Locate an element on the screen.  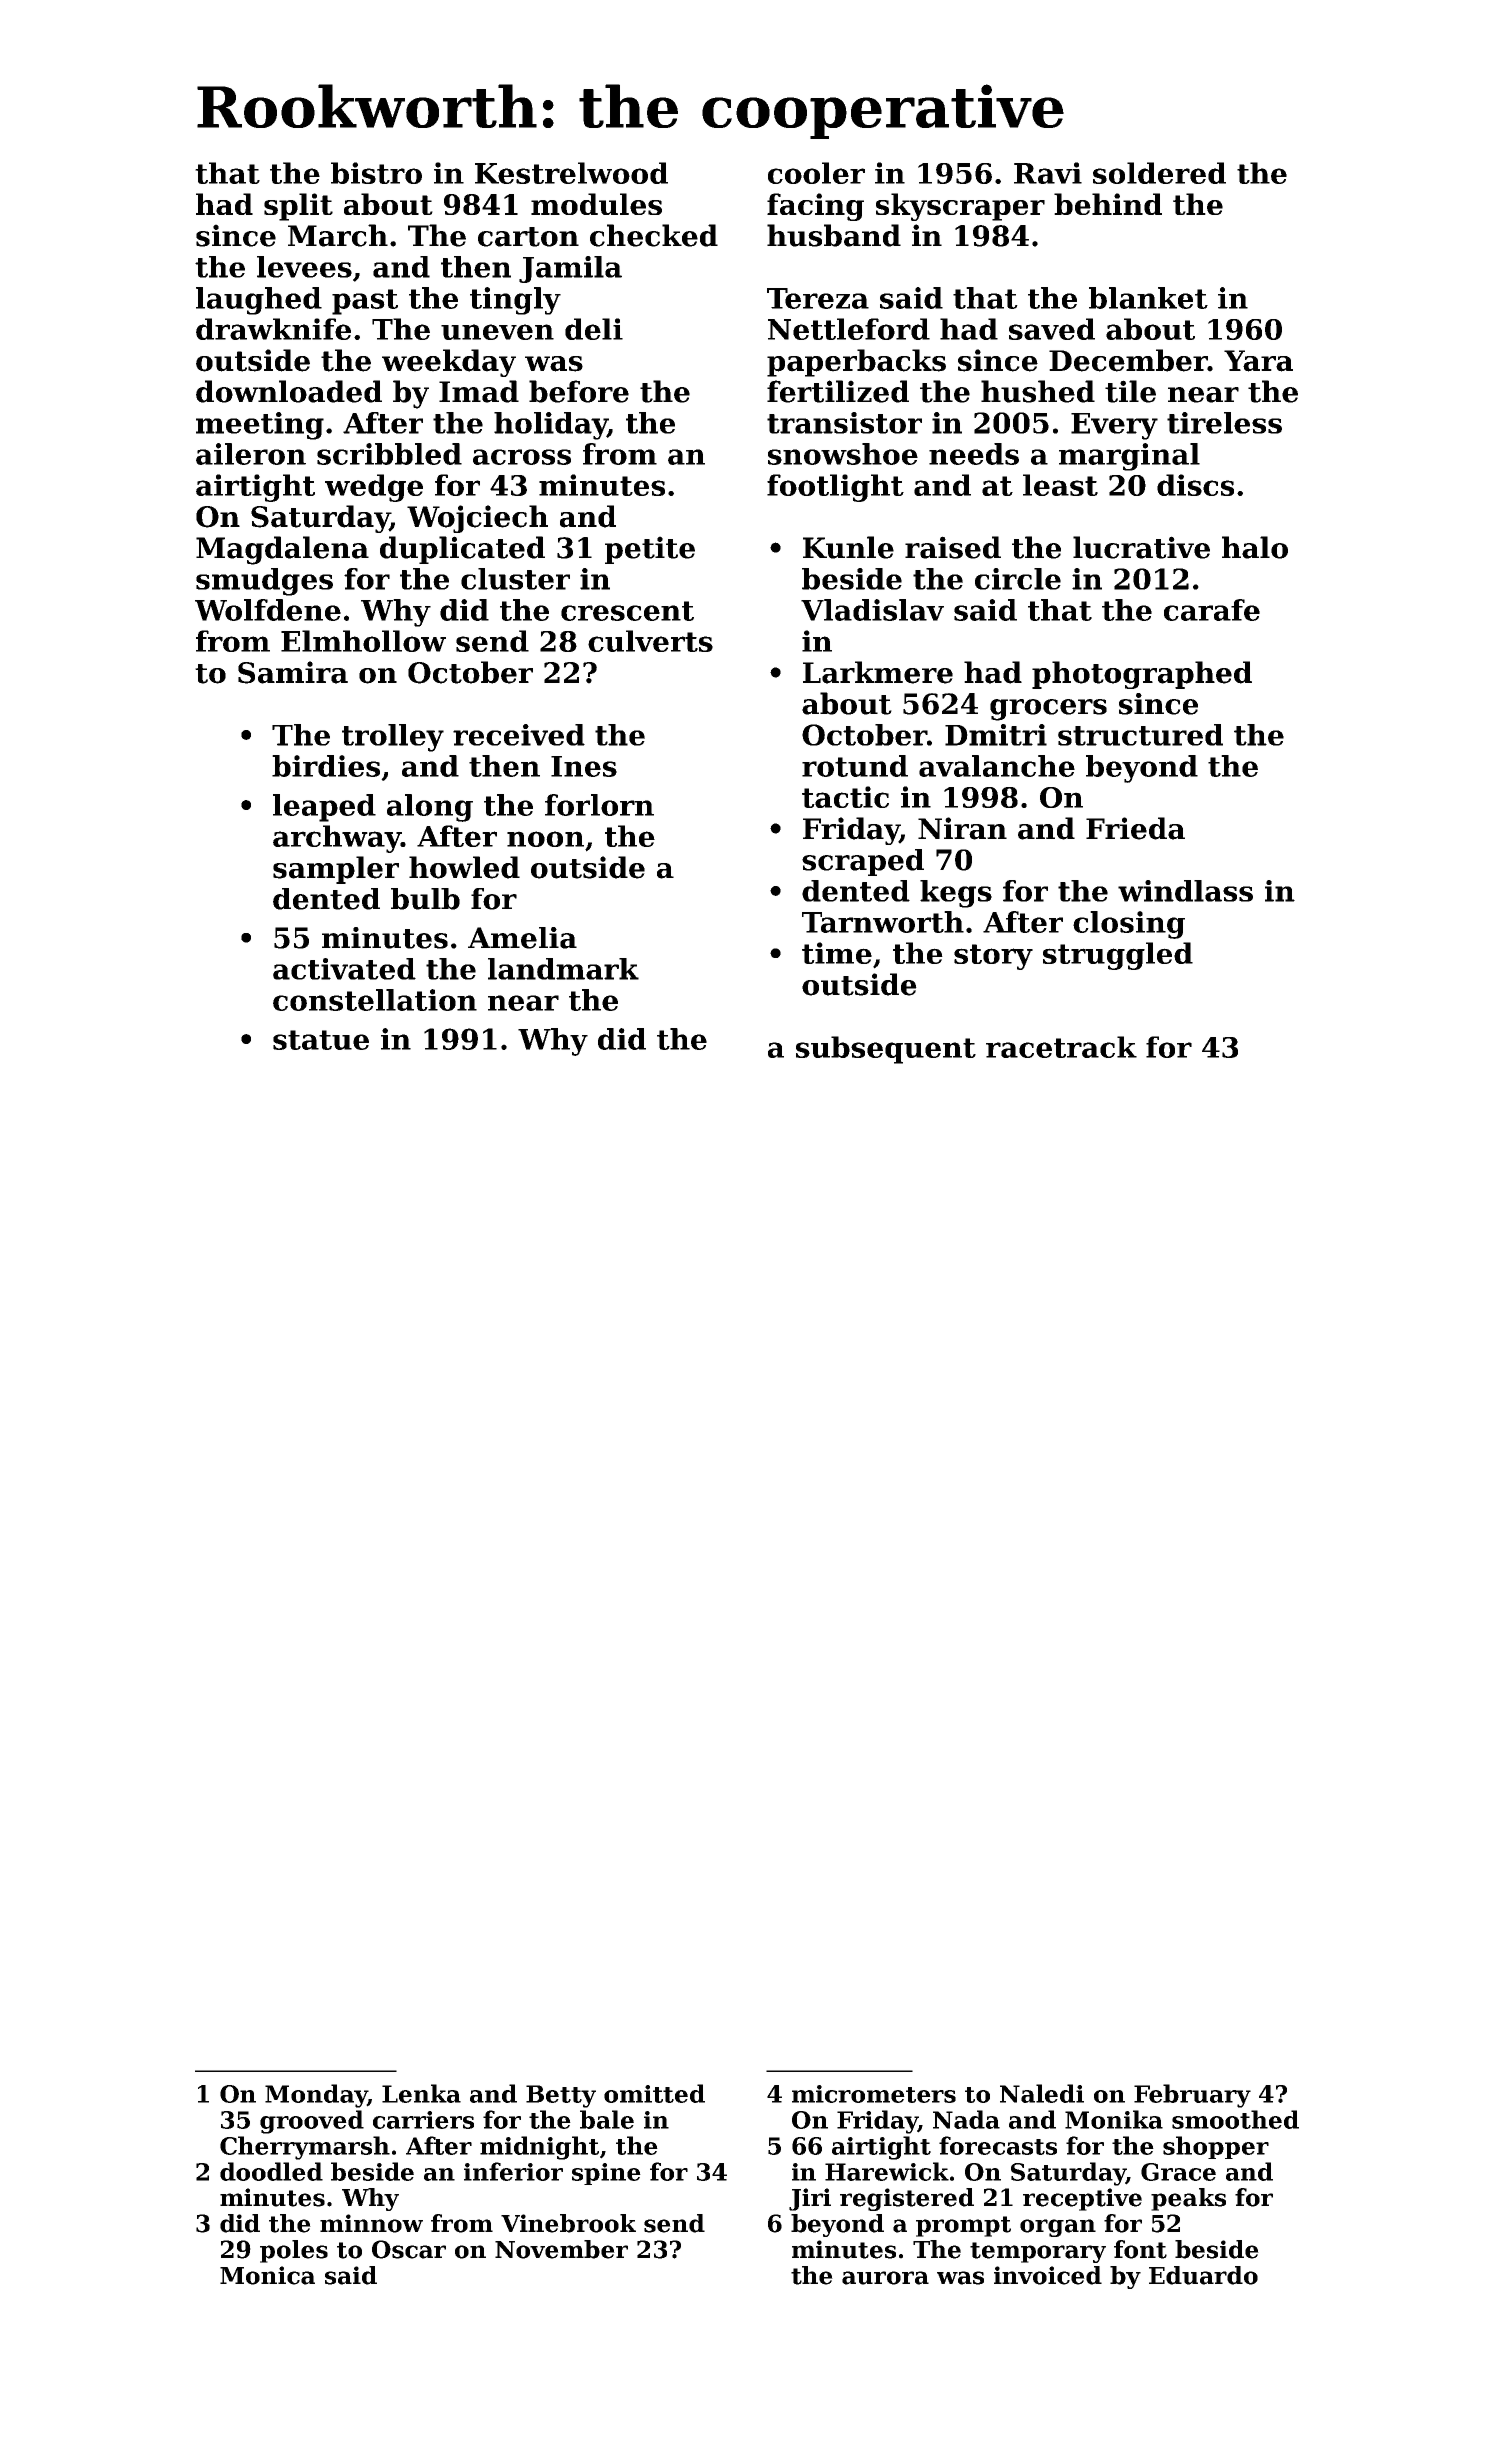
statue is located at coordinates (321, 1040).
